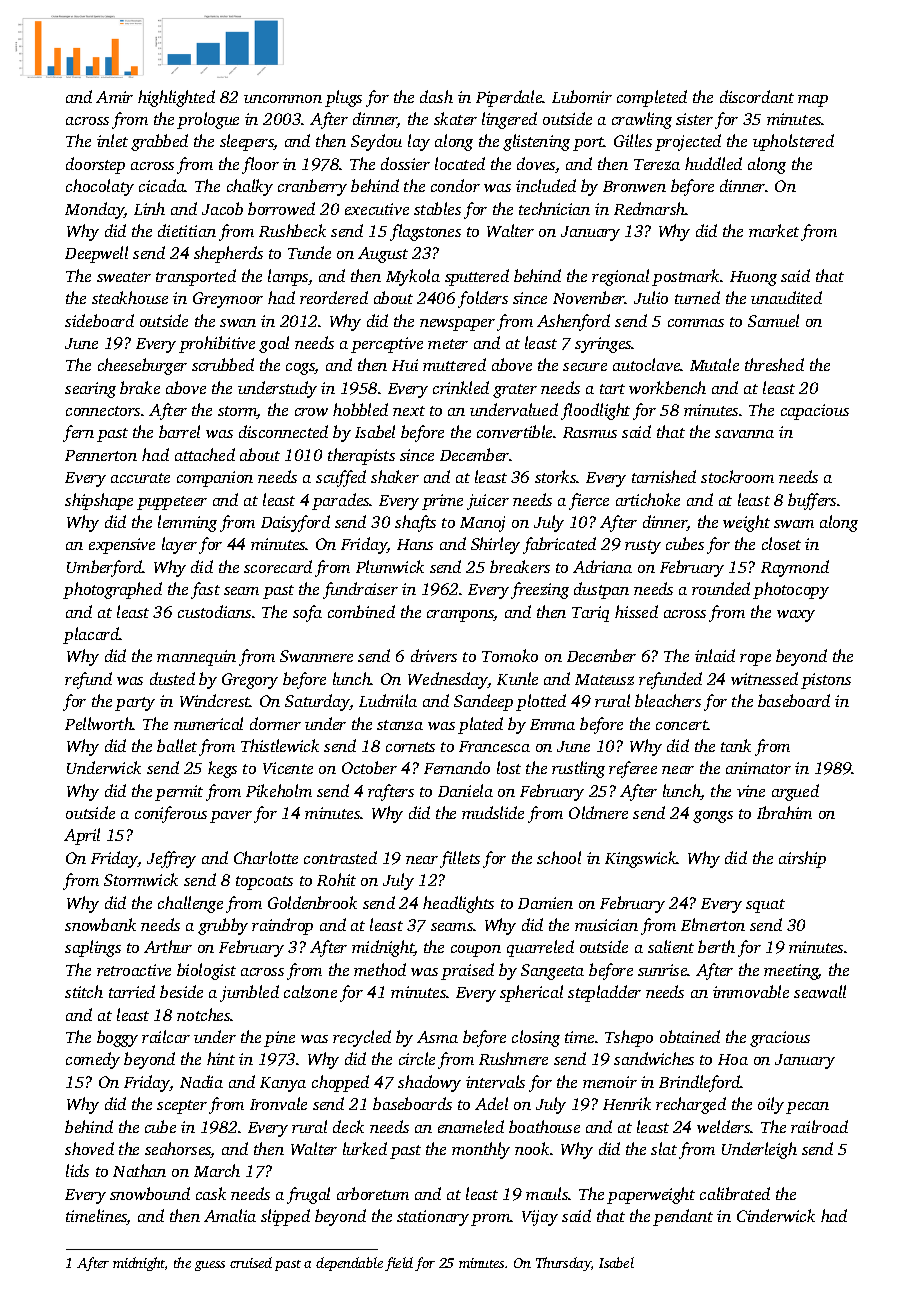 The height and width of the image is (1308, 924). Describe the element at coordinates (573, 322) in the image. I see `Ashenford` at that location.
